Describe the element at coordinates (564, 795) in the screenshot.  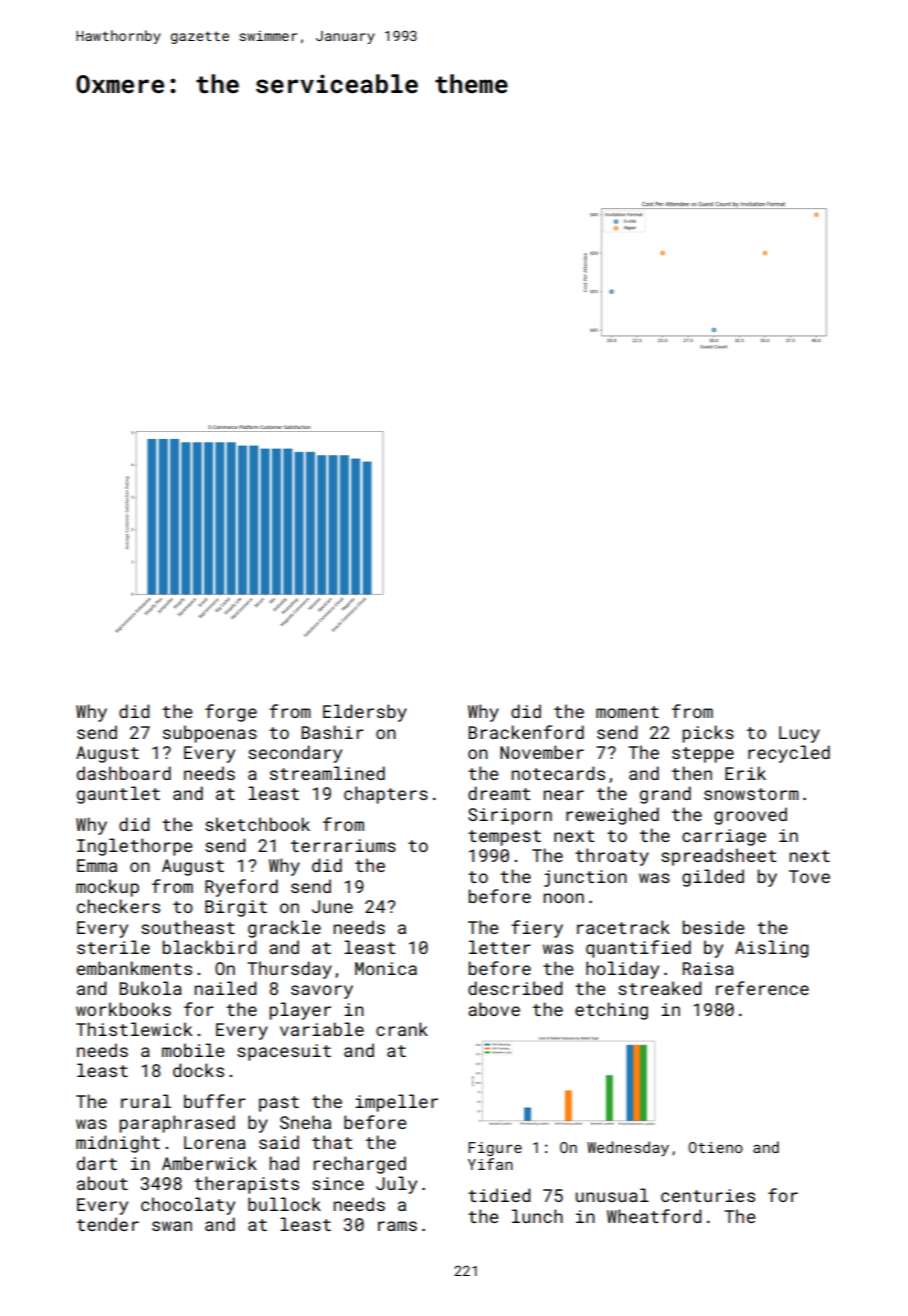
I see `near` at that location.
